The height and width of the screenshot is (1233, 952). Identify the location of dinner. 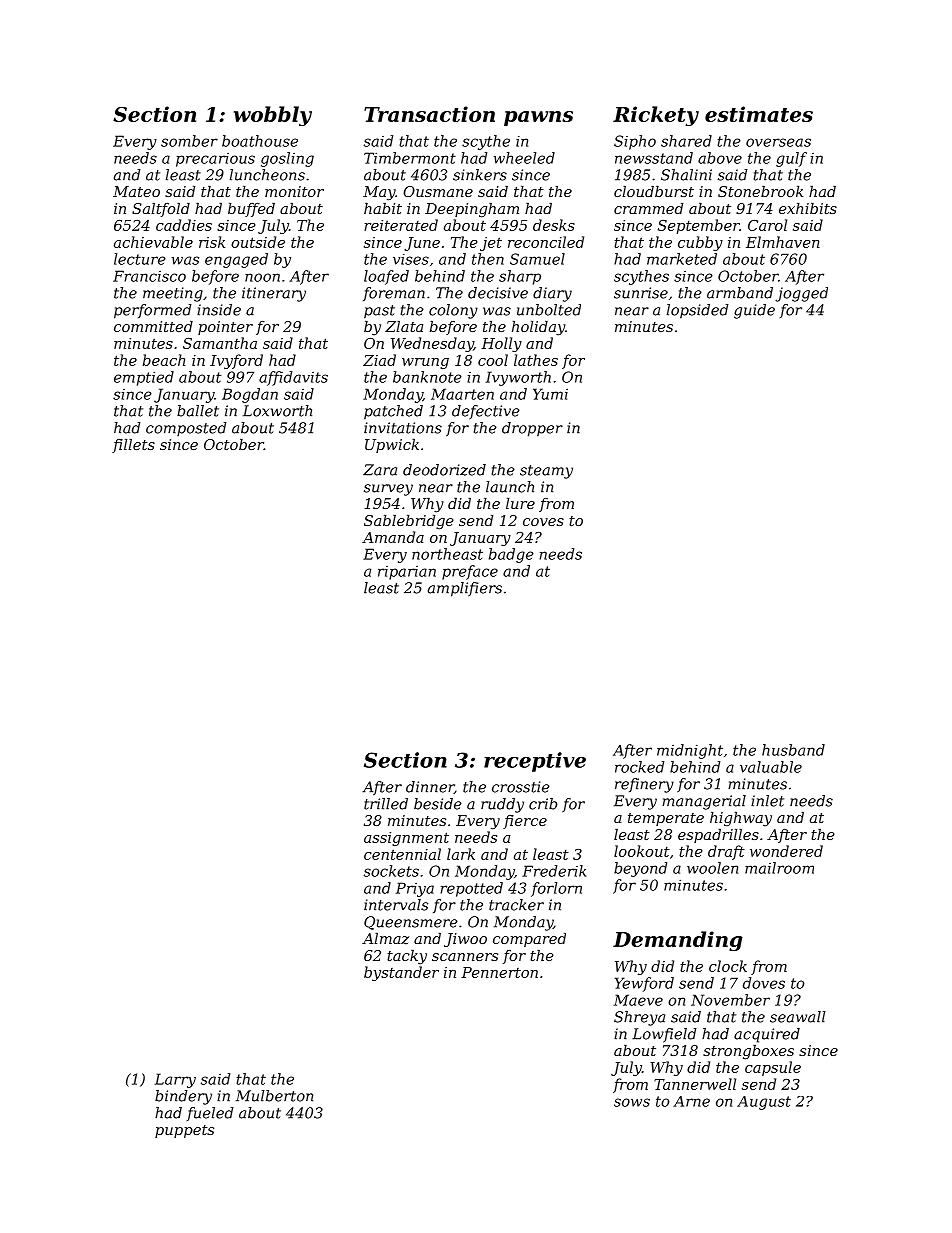
(430, 787).
